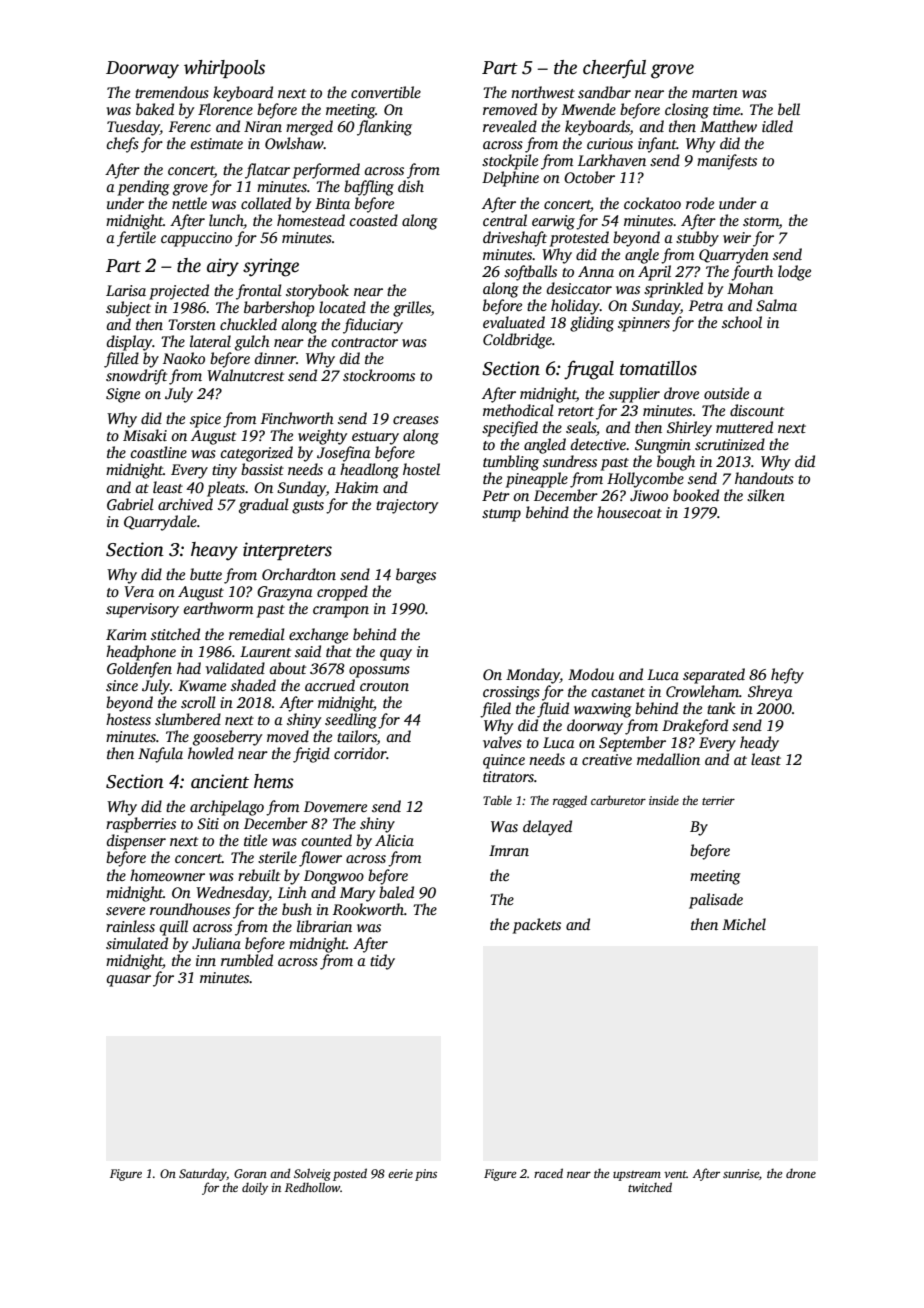  What do you see at coordinates (217, 143) in the image?
I see `estimate` at bounding box center [217, 143].
